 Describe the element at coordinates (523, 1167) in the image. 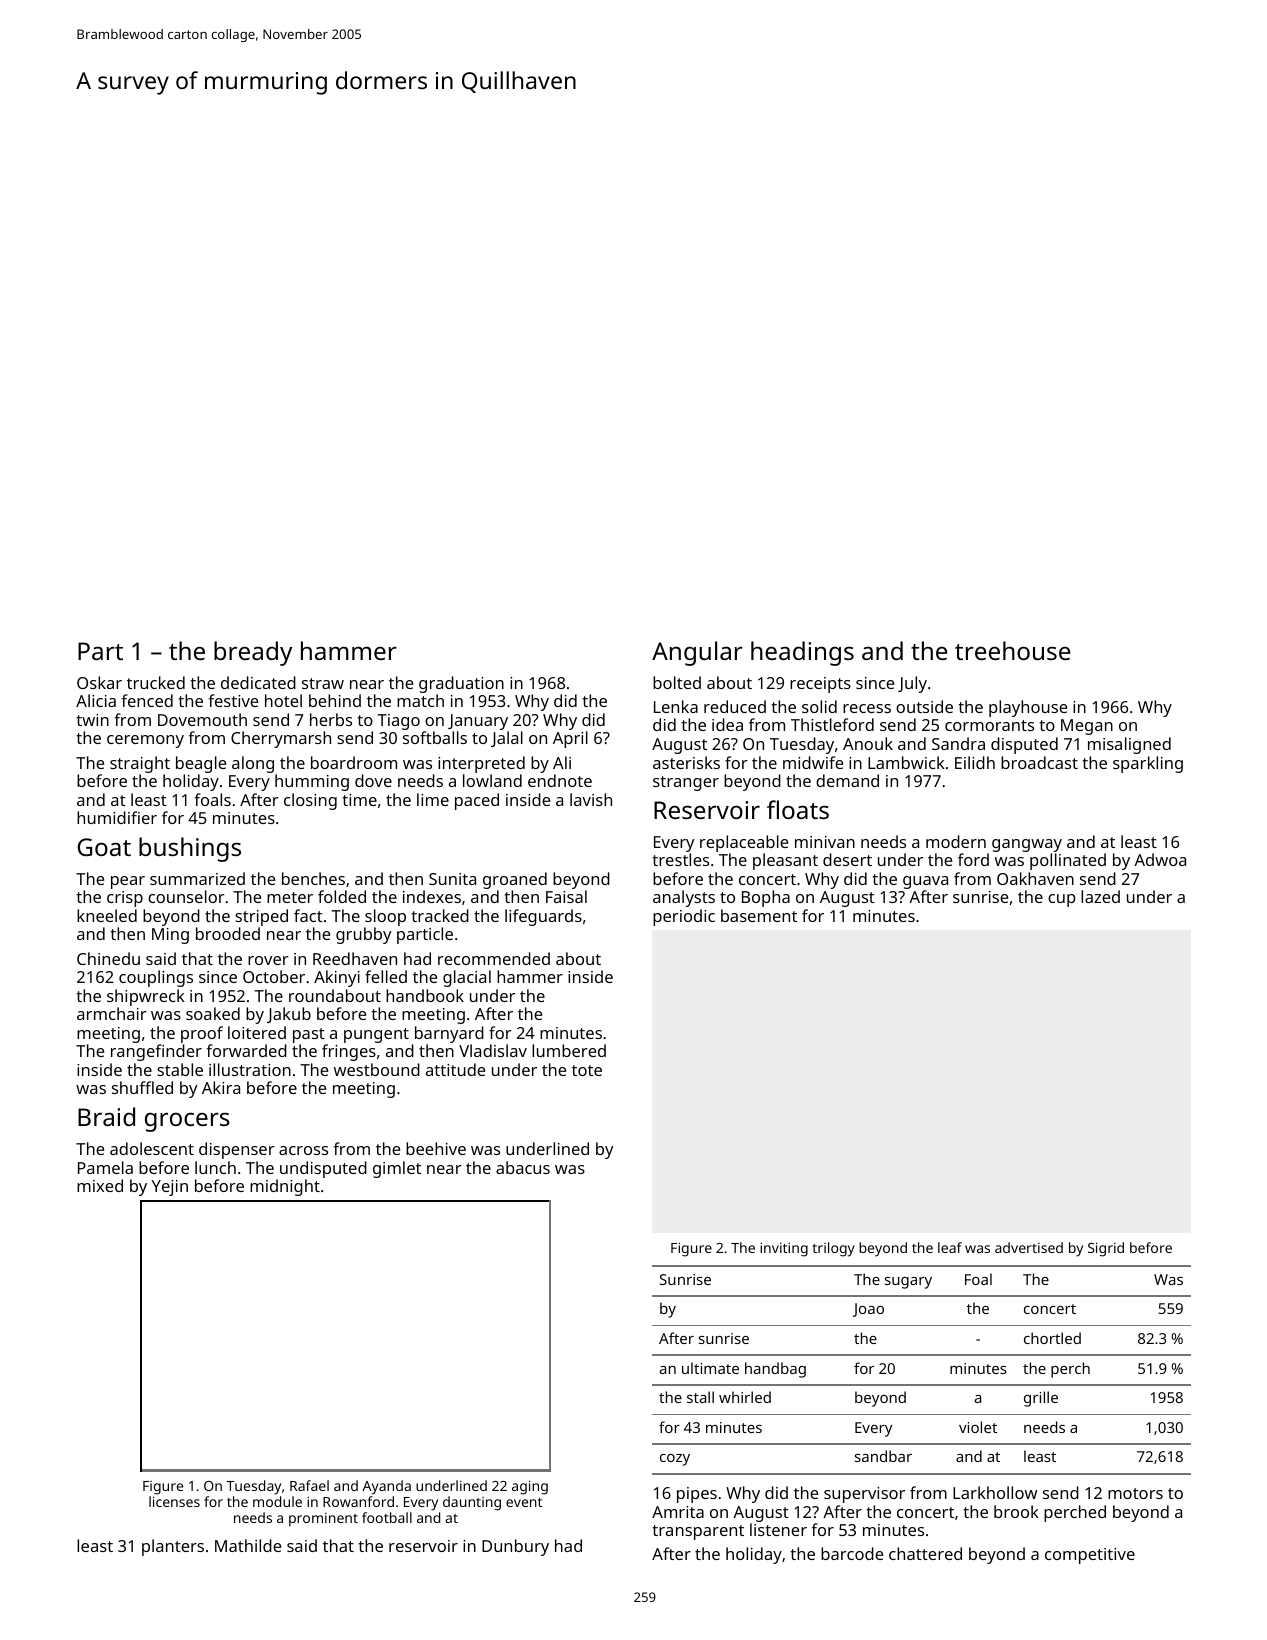

I see `abacus` at that location.
